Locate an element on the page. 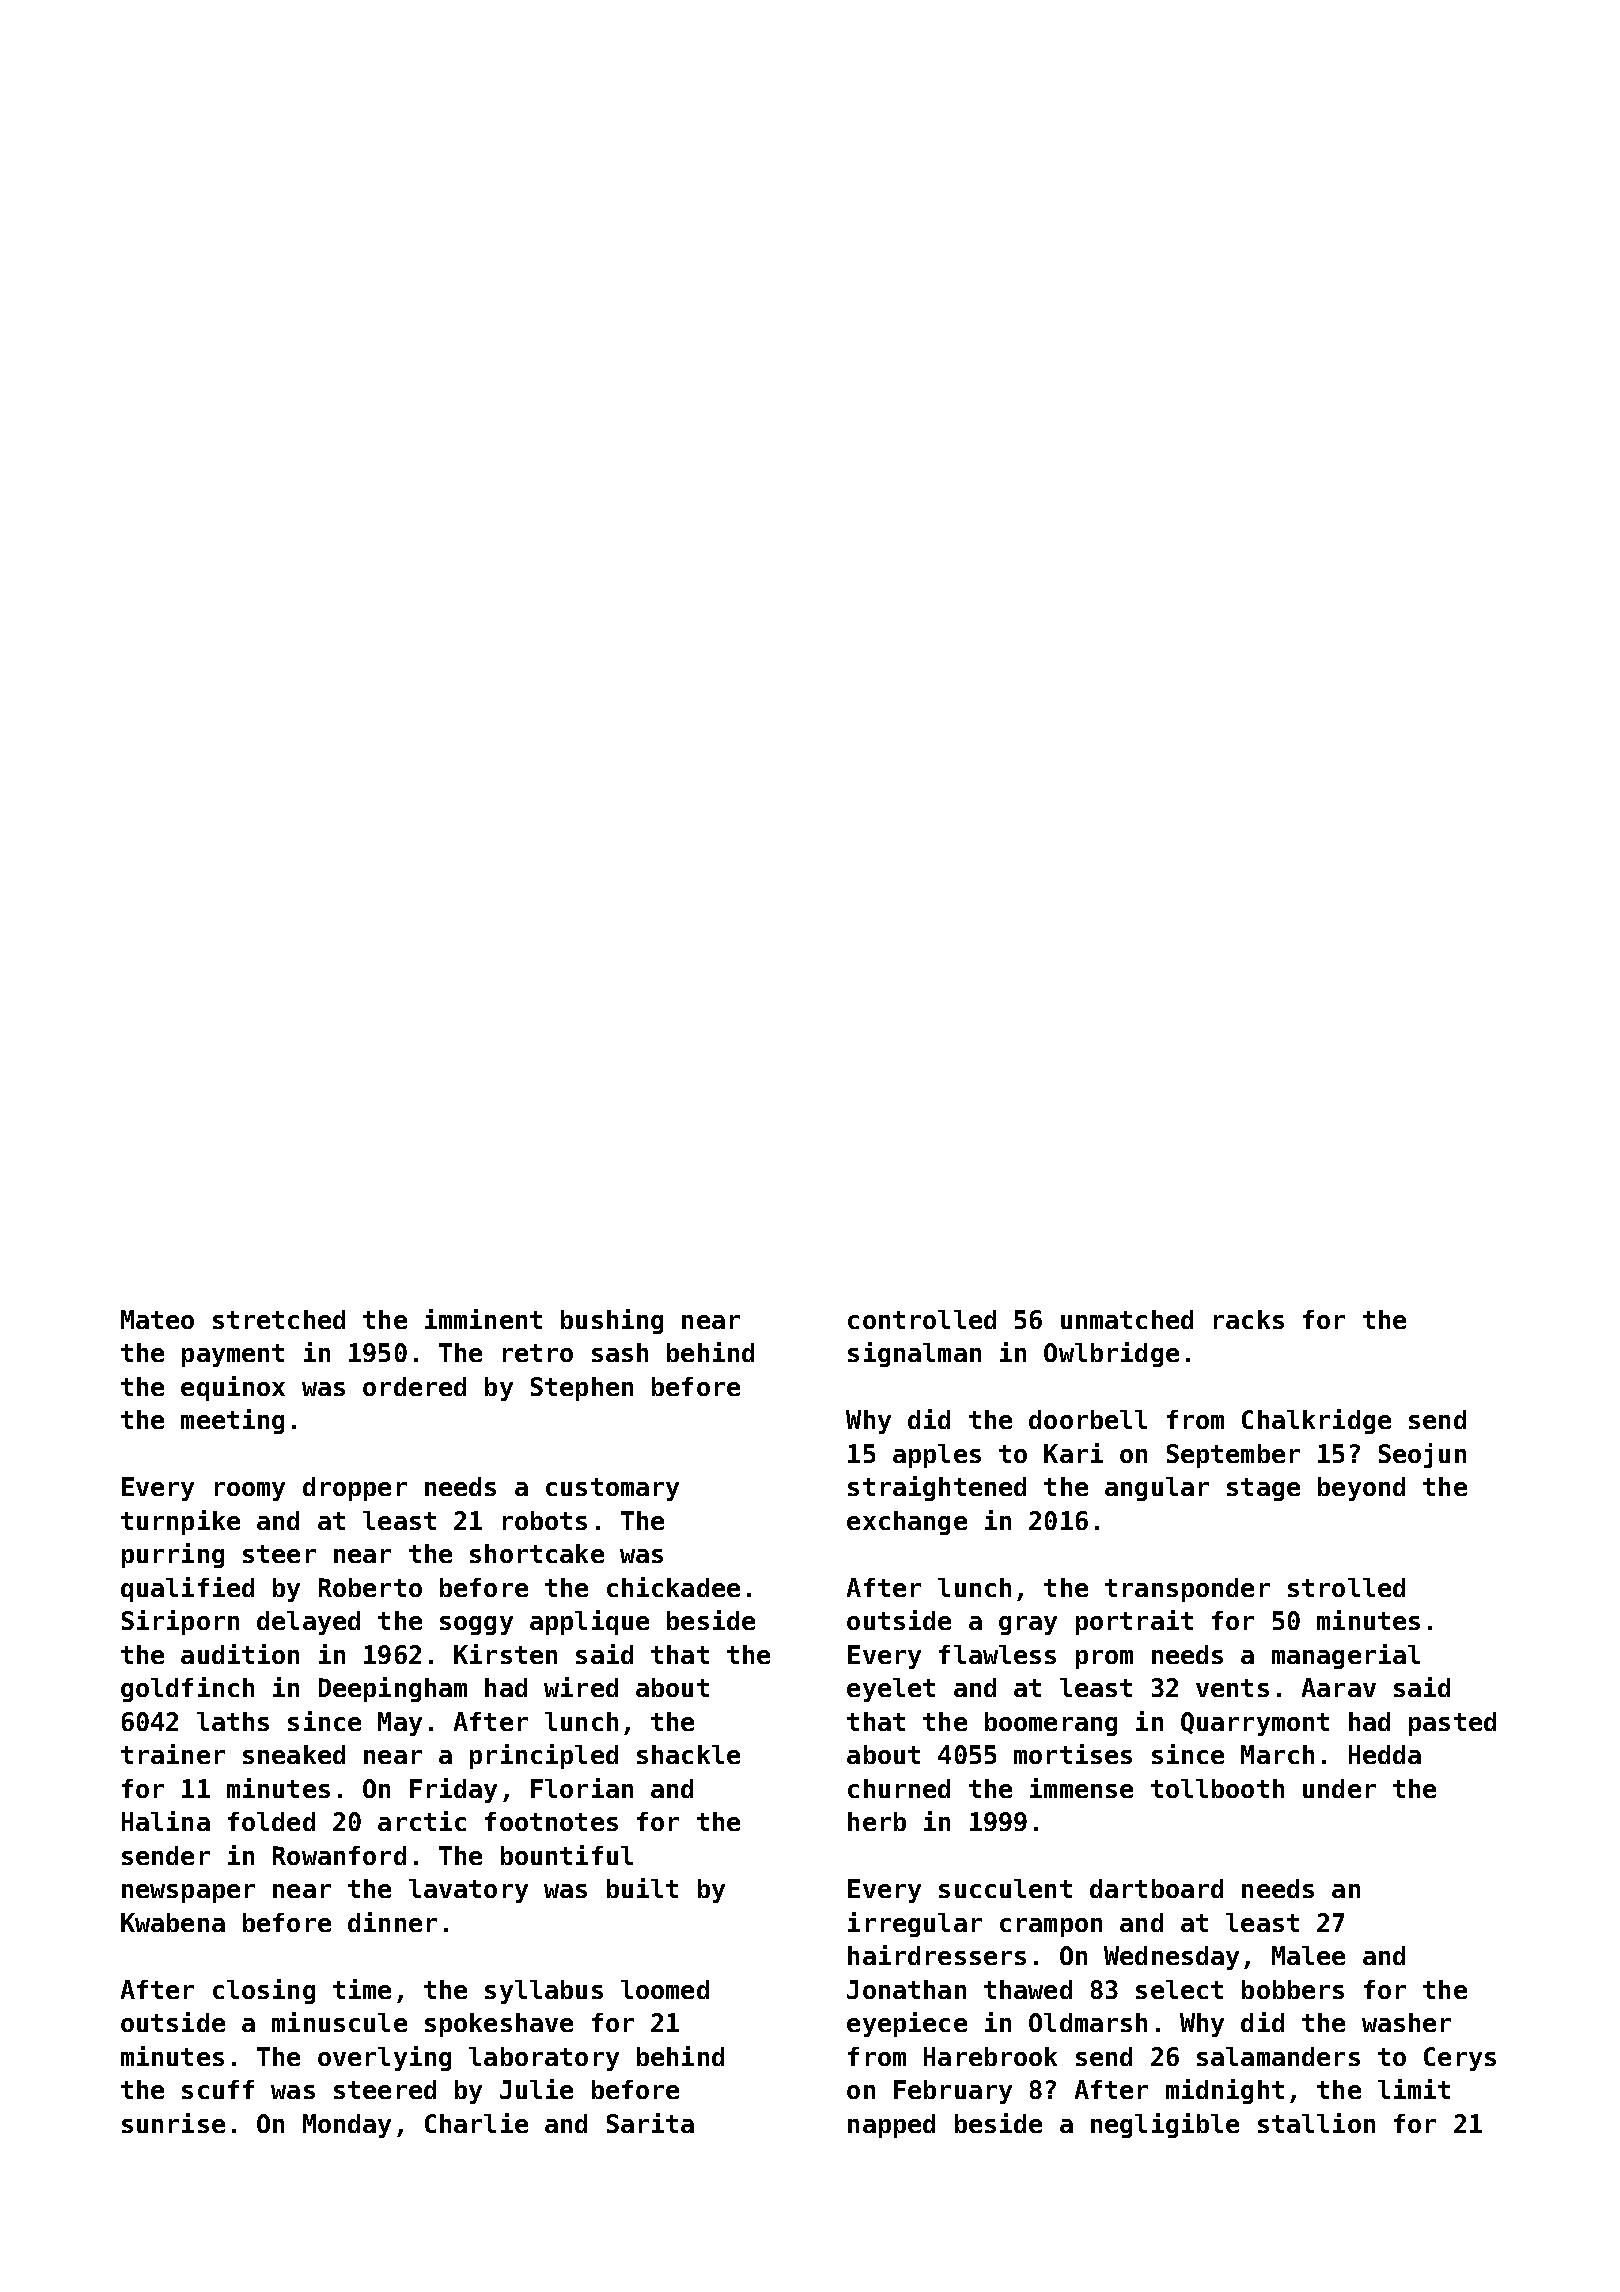  loomed is located at coordinates (665, 1989).
